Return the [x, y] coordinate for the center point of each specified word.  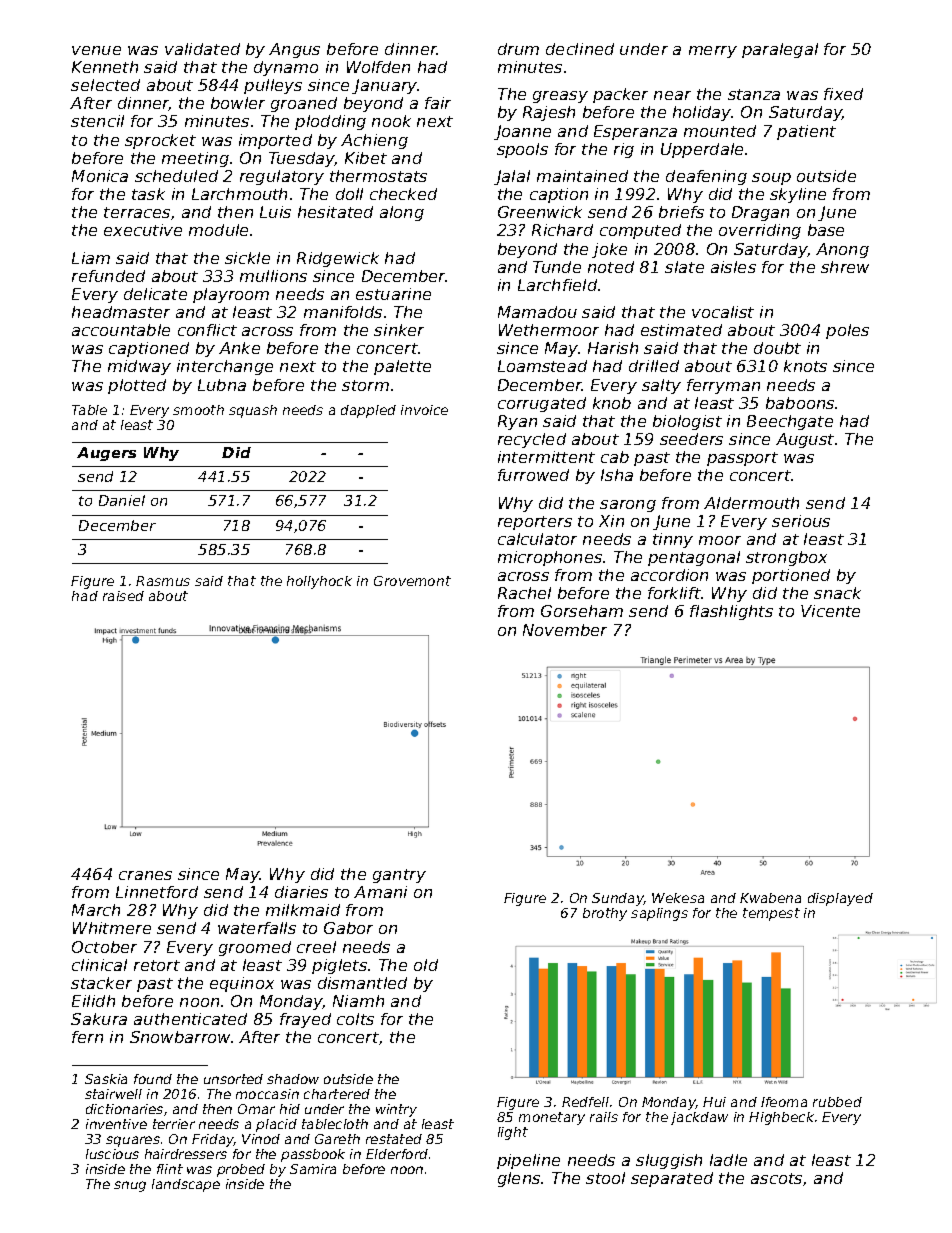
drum [518, 49]
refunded [108, 276]
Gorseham [582, 611]
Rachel [524, 593]
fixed [843, 94]
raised [123, 596]
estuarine [393, 294]
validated [202, 49]
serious [801, 521]
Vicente [830, 611]
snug [130, 1186]
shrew [845, 267]
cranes [145, 875]
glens [519, 1179]
